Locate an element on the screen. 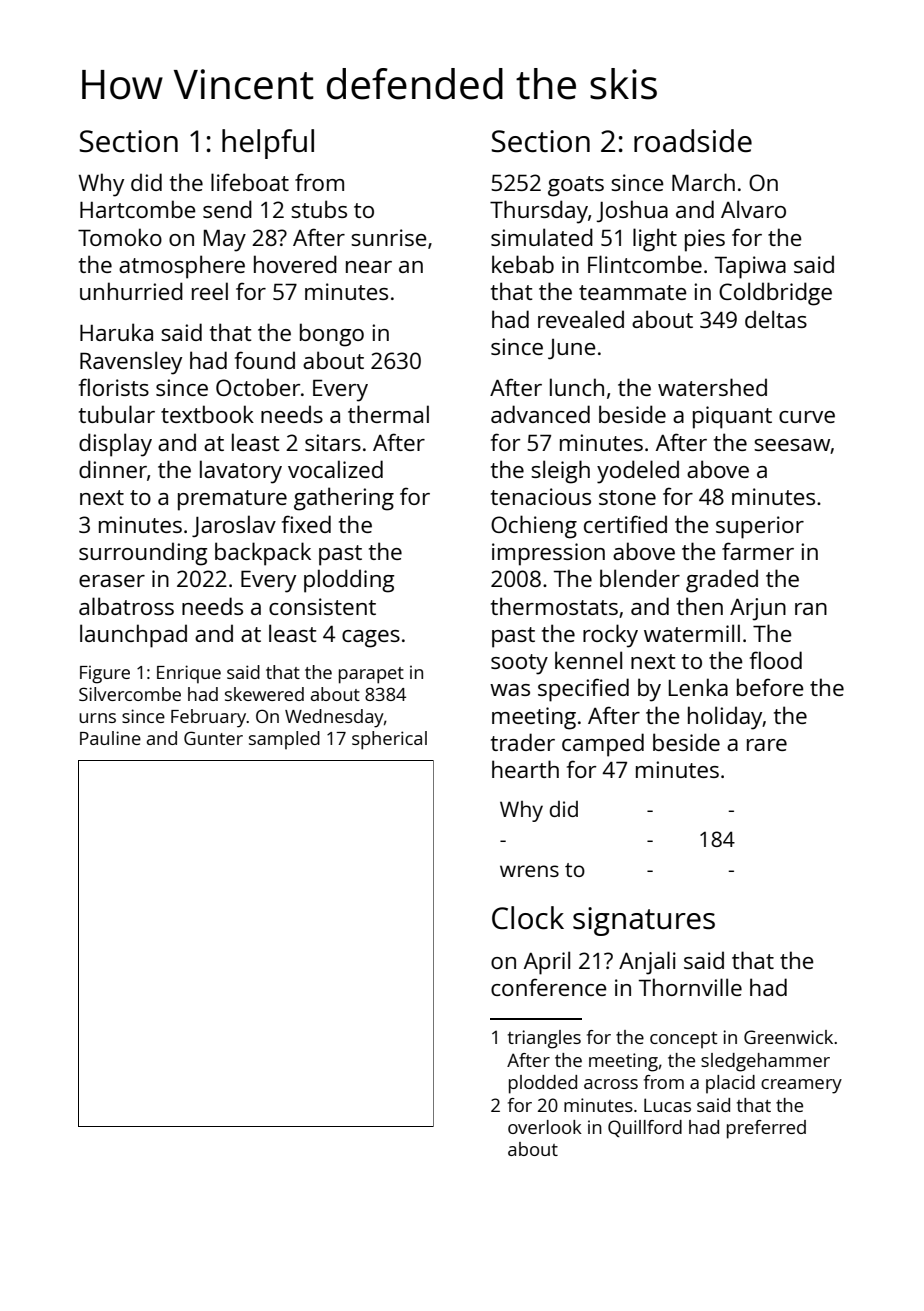 Image resolution: width=924 pixels, height=1311 pixels. helpful is located at coordinates (268, 144).
